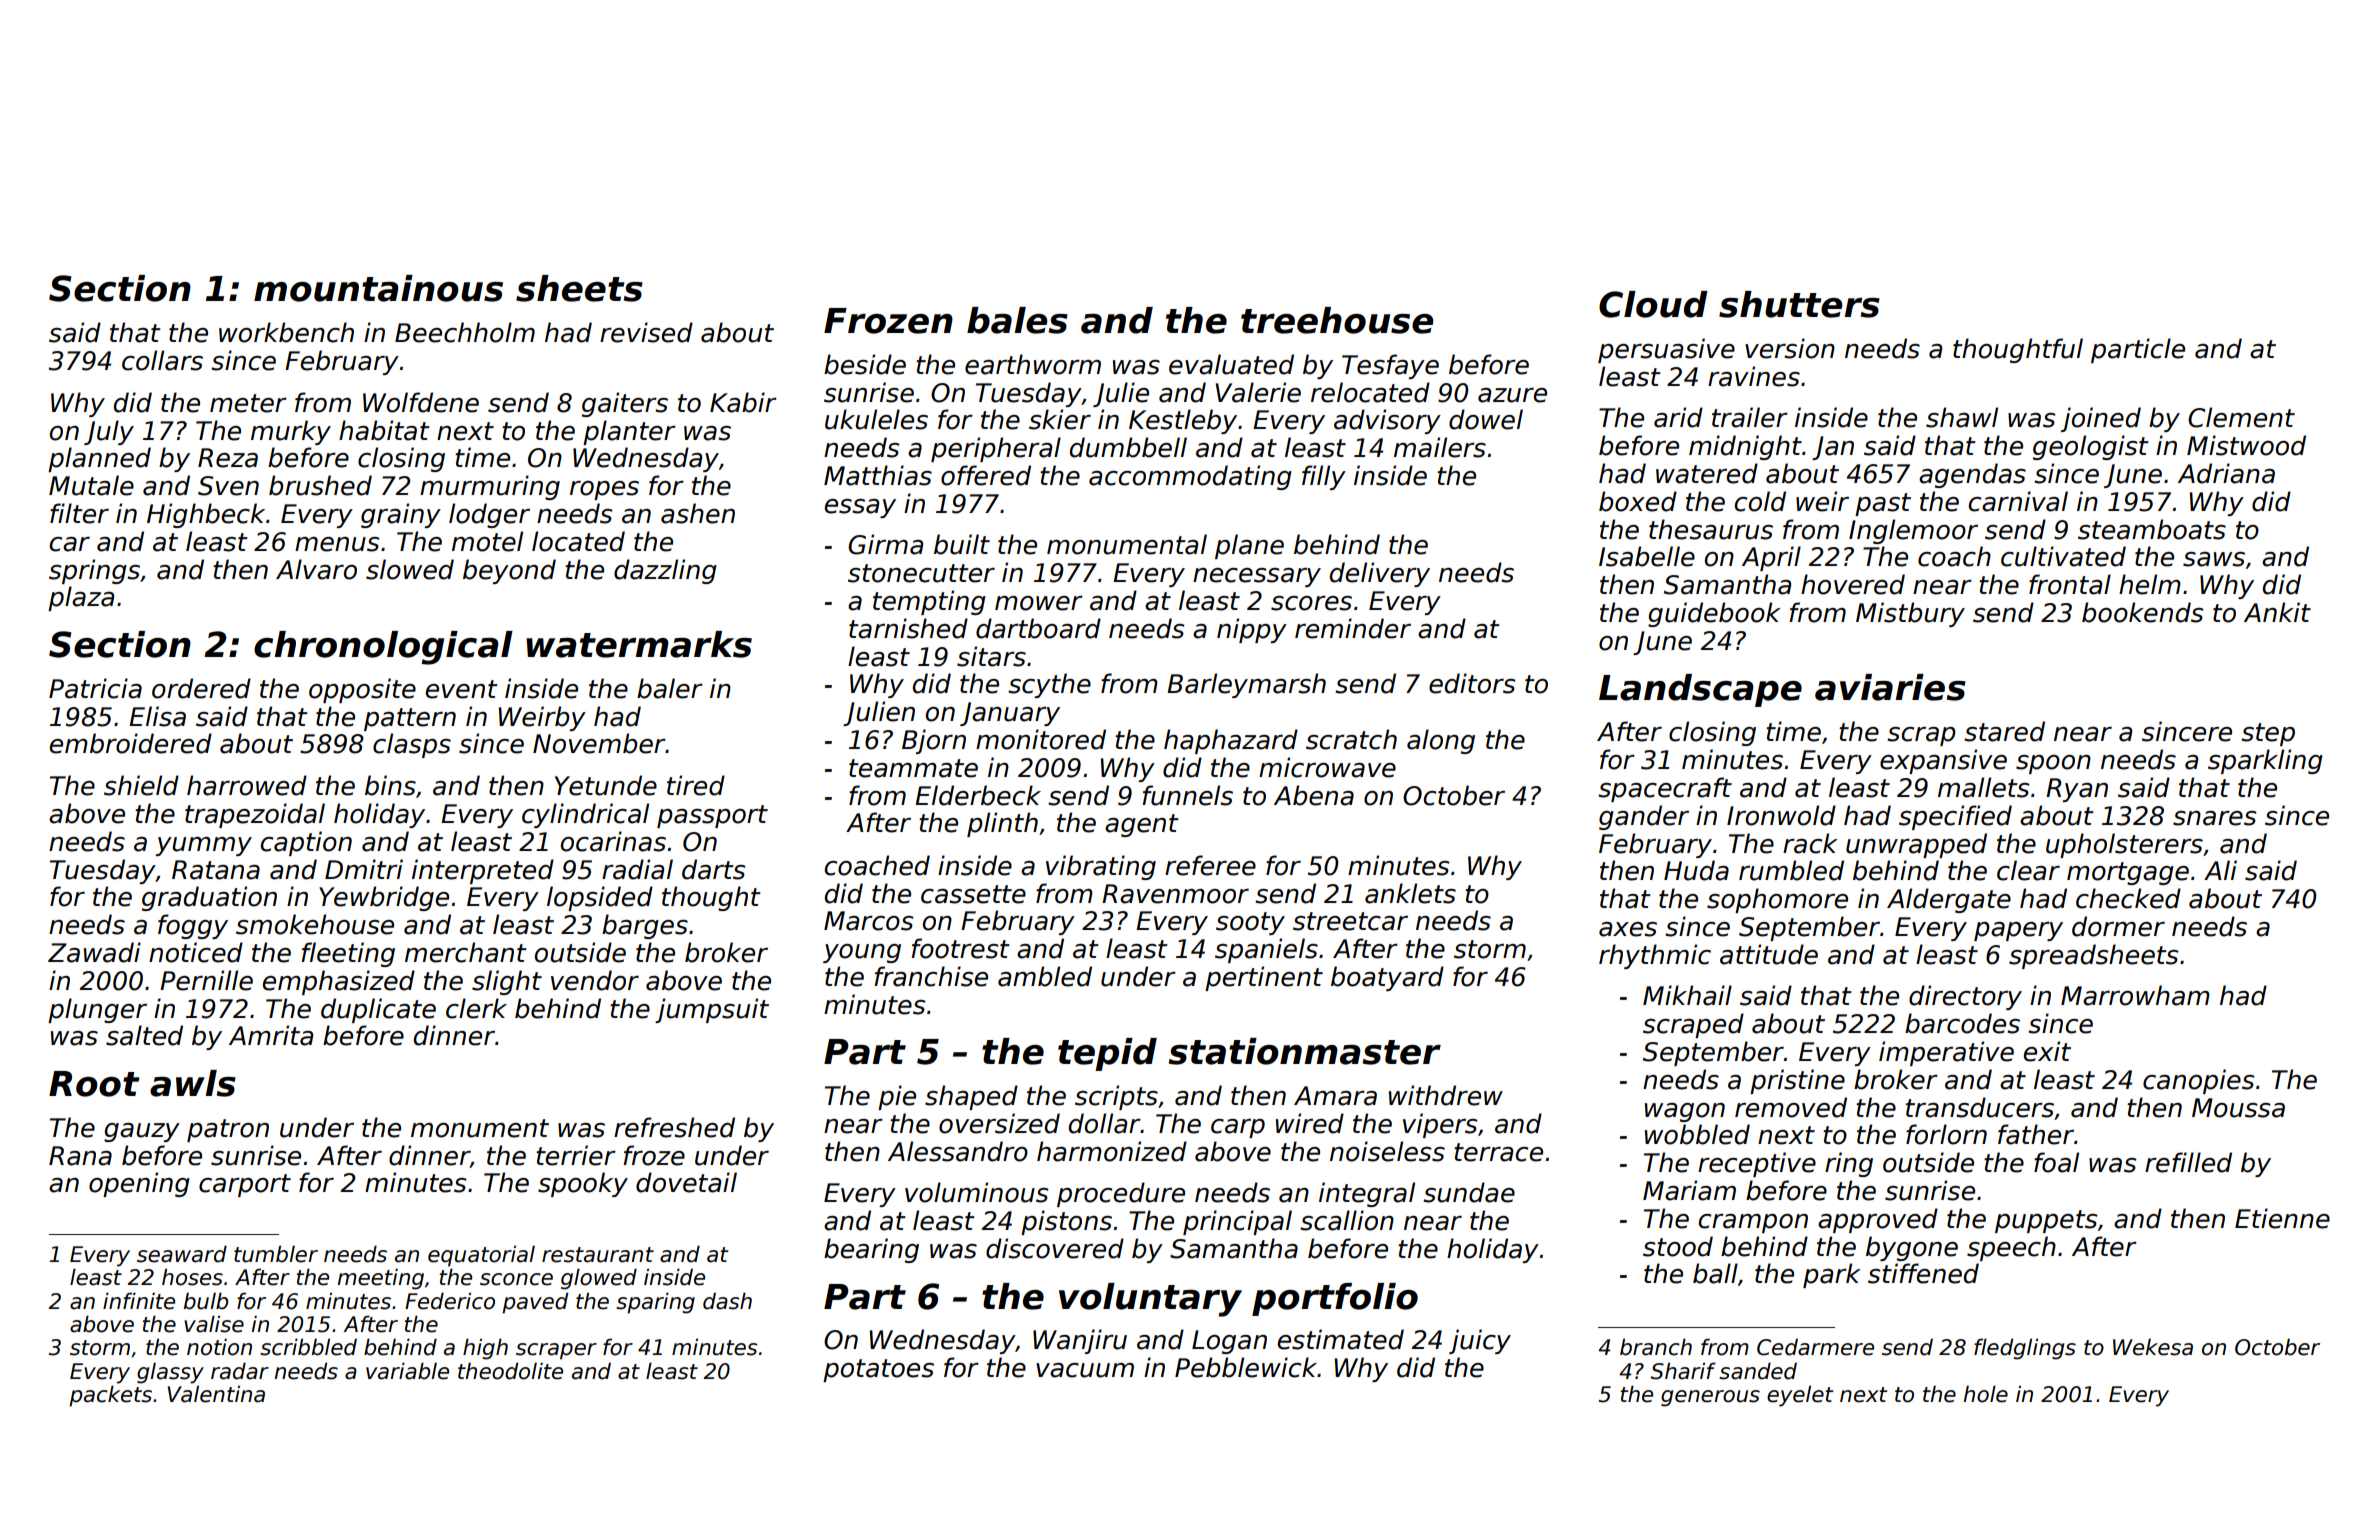 The width and height of the screenshot is (2380, 1540). I want to click on along, so click(1441, 741).
